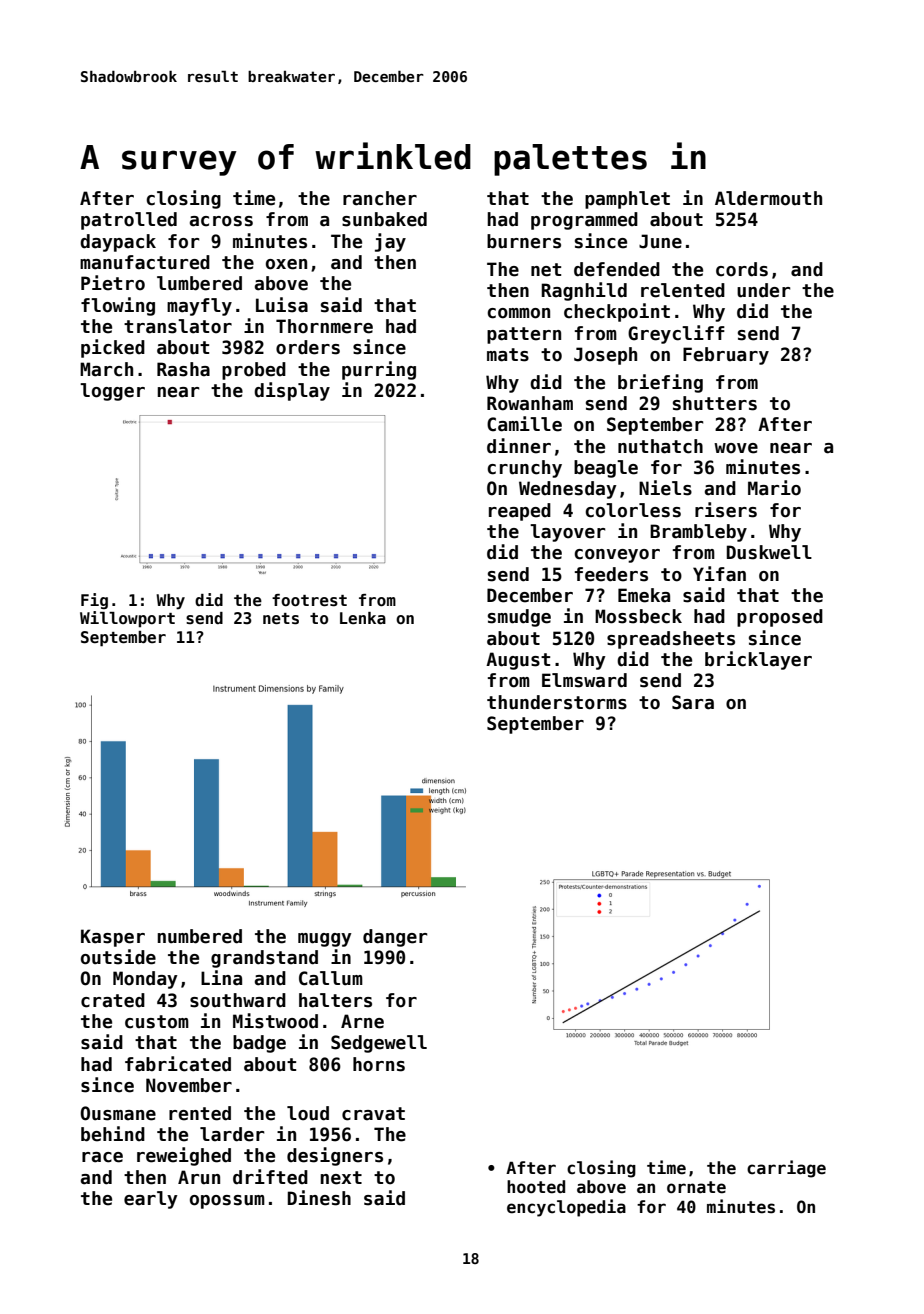 This image has width=924, height=1314. I want to click on pamphlet, so click(627, 200).
